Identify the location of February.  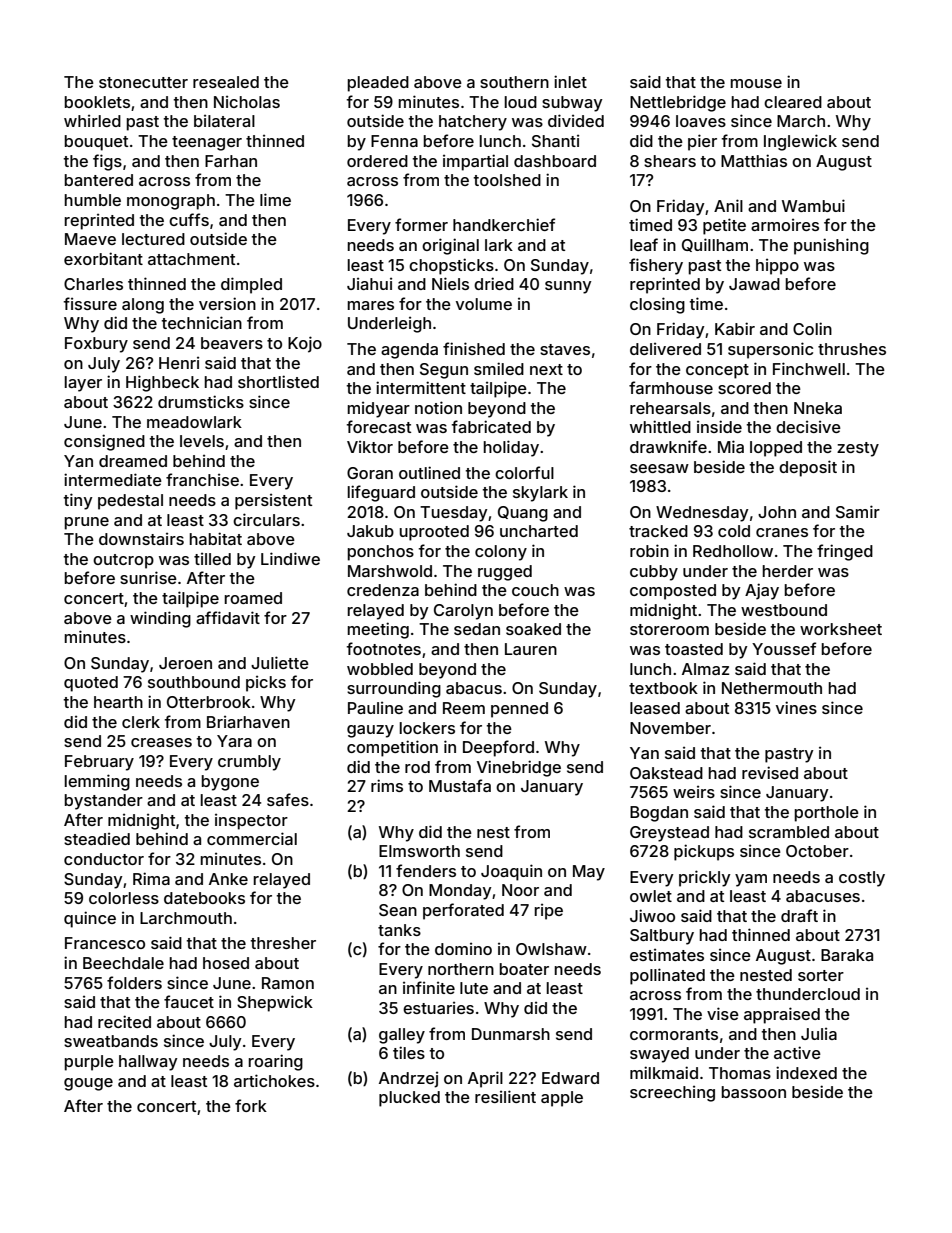
(99, 763).
